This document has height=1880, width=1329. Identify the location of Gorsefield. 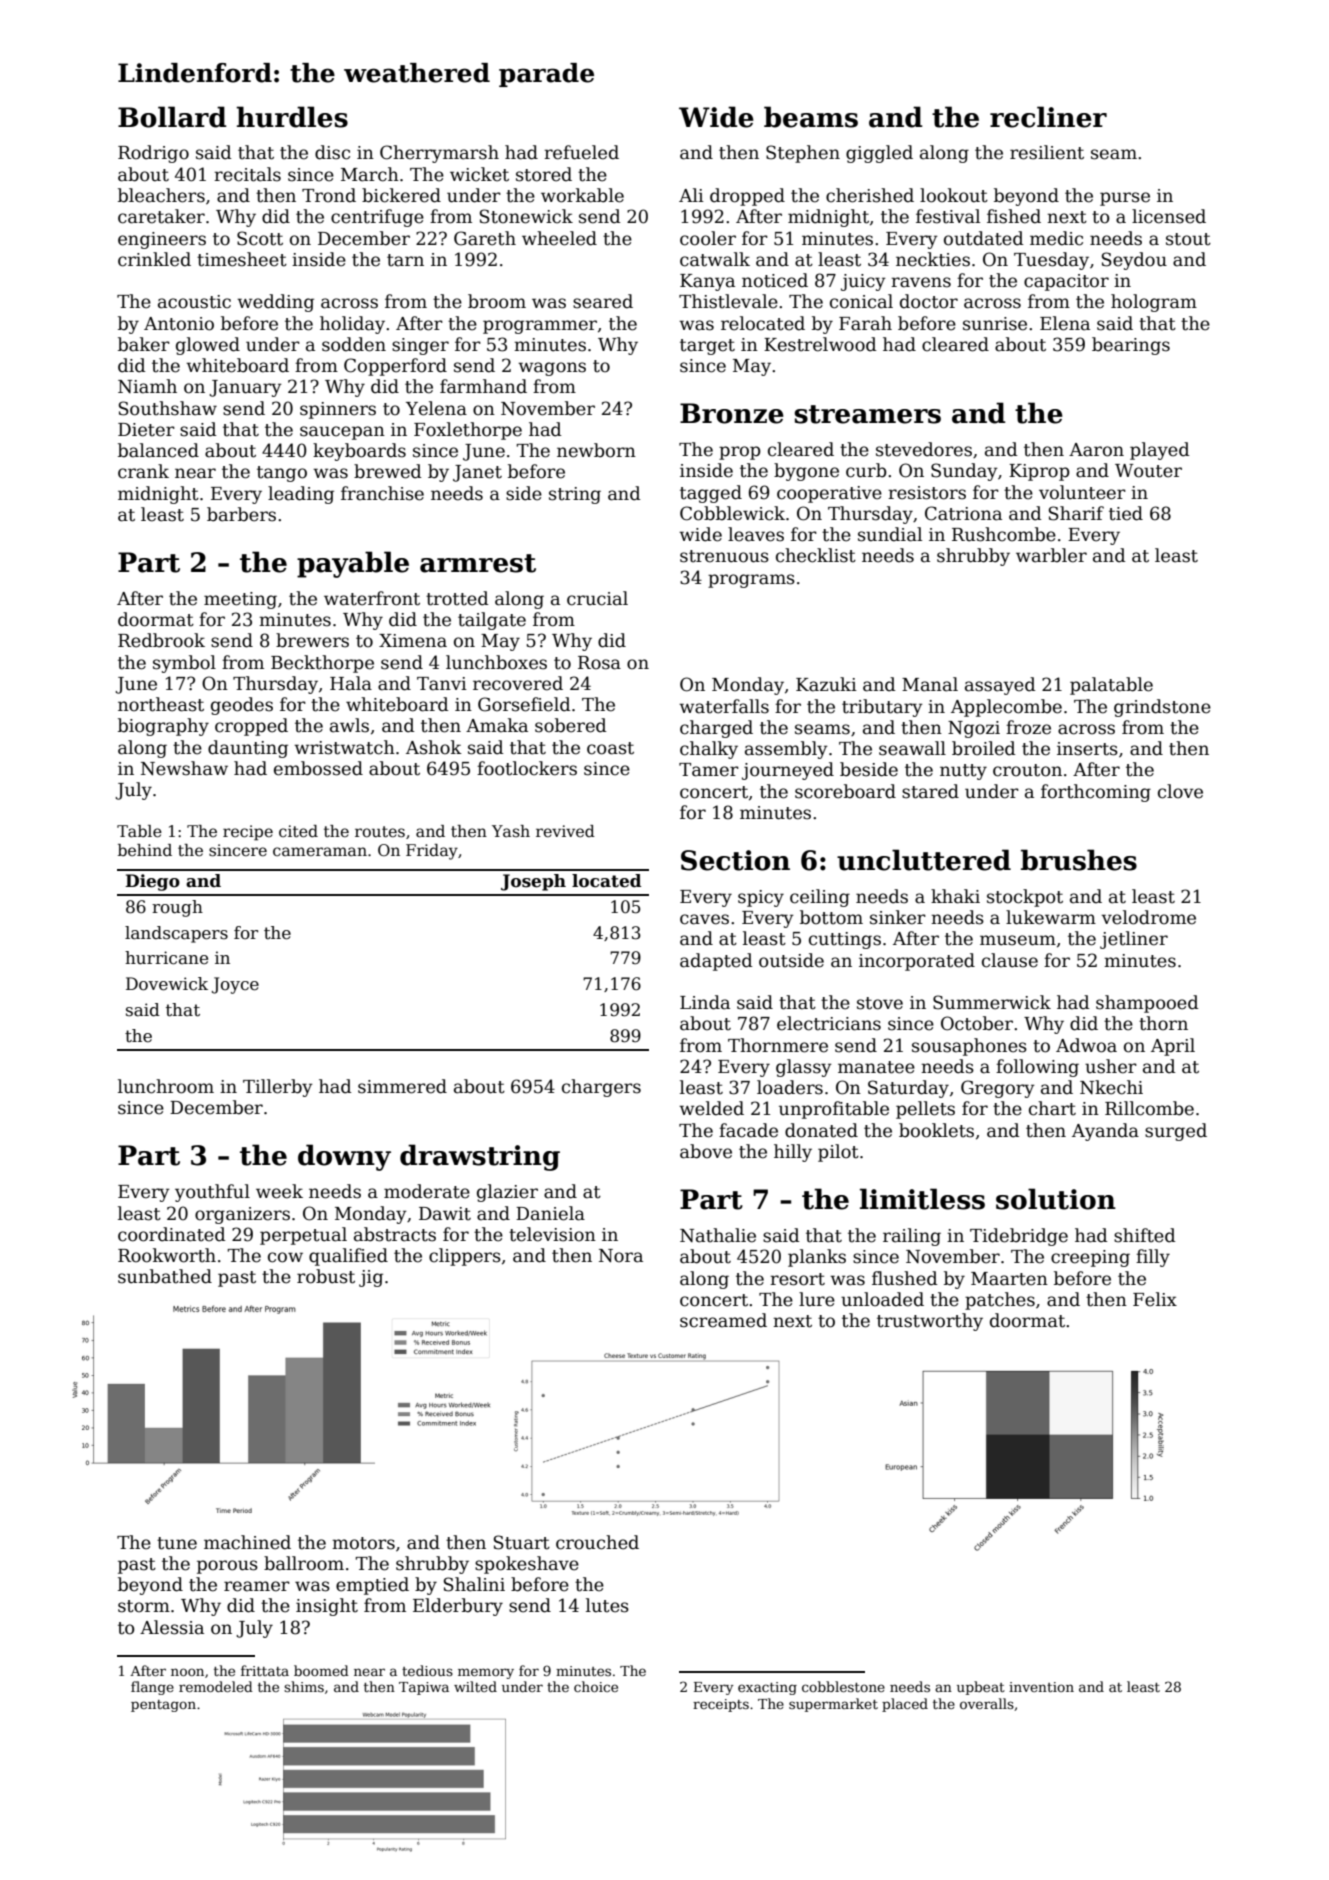
(524, 704).
